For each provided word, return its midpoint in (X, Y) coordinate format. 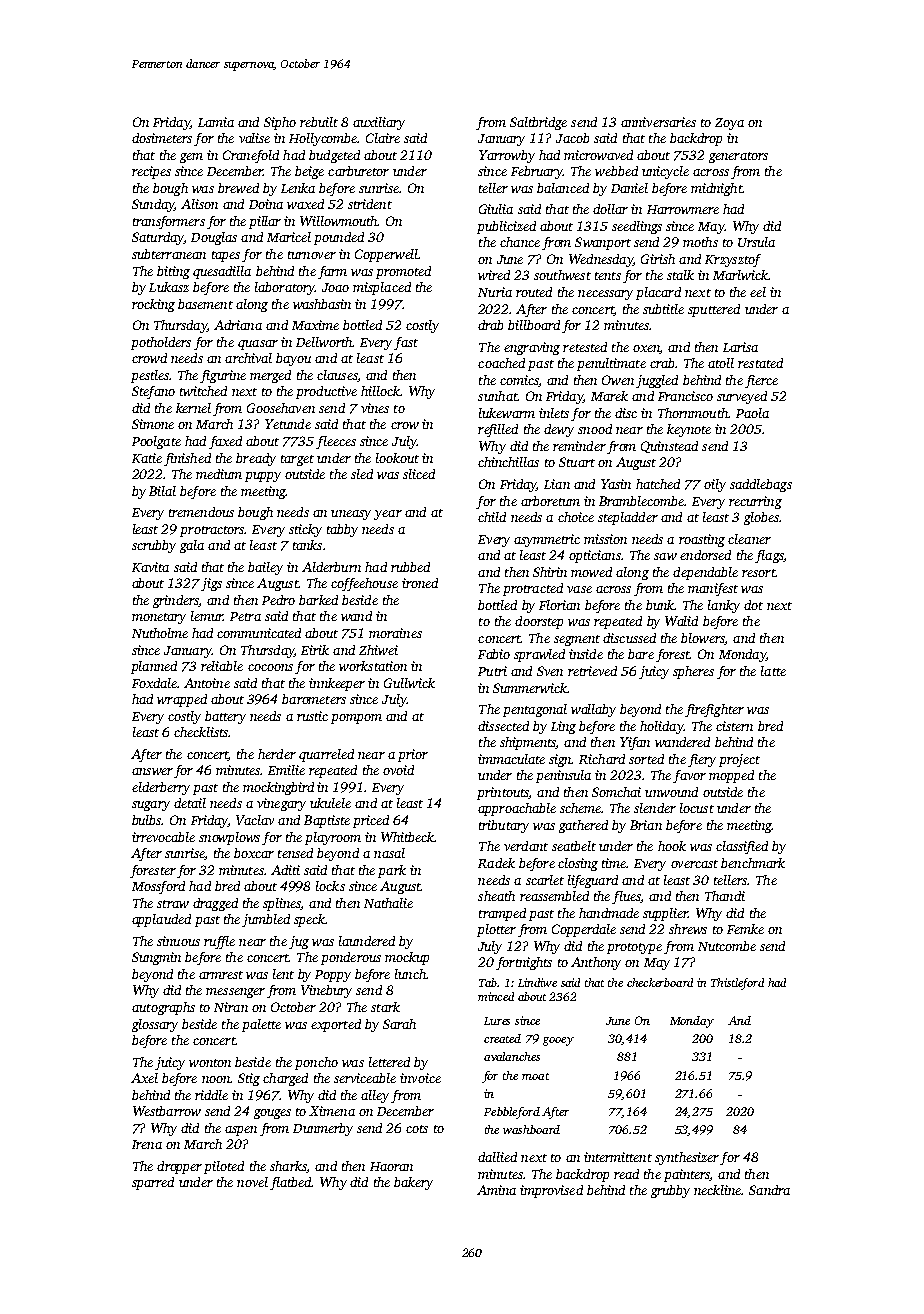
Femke (745, 929)
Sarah (399, 1024)
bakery (413, 1183)
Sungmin (156, 958)
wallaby (593, 710)
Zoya (729, 124)
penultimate (611, 364)
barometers (314, 699)
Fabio (494, 654)
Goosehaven (281, 408)
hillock (380, 391)
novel (252, 1182)
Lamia (216, 122)
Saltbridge (538, 123)
